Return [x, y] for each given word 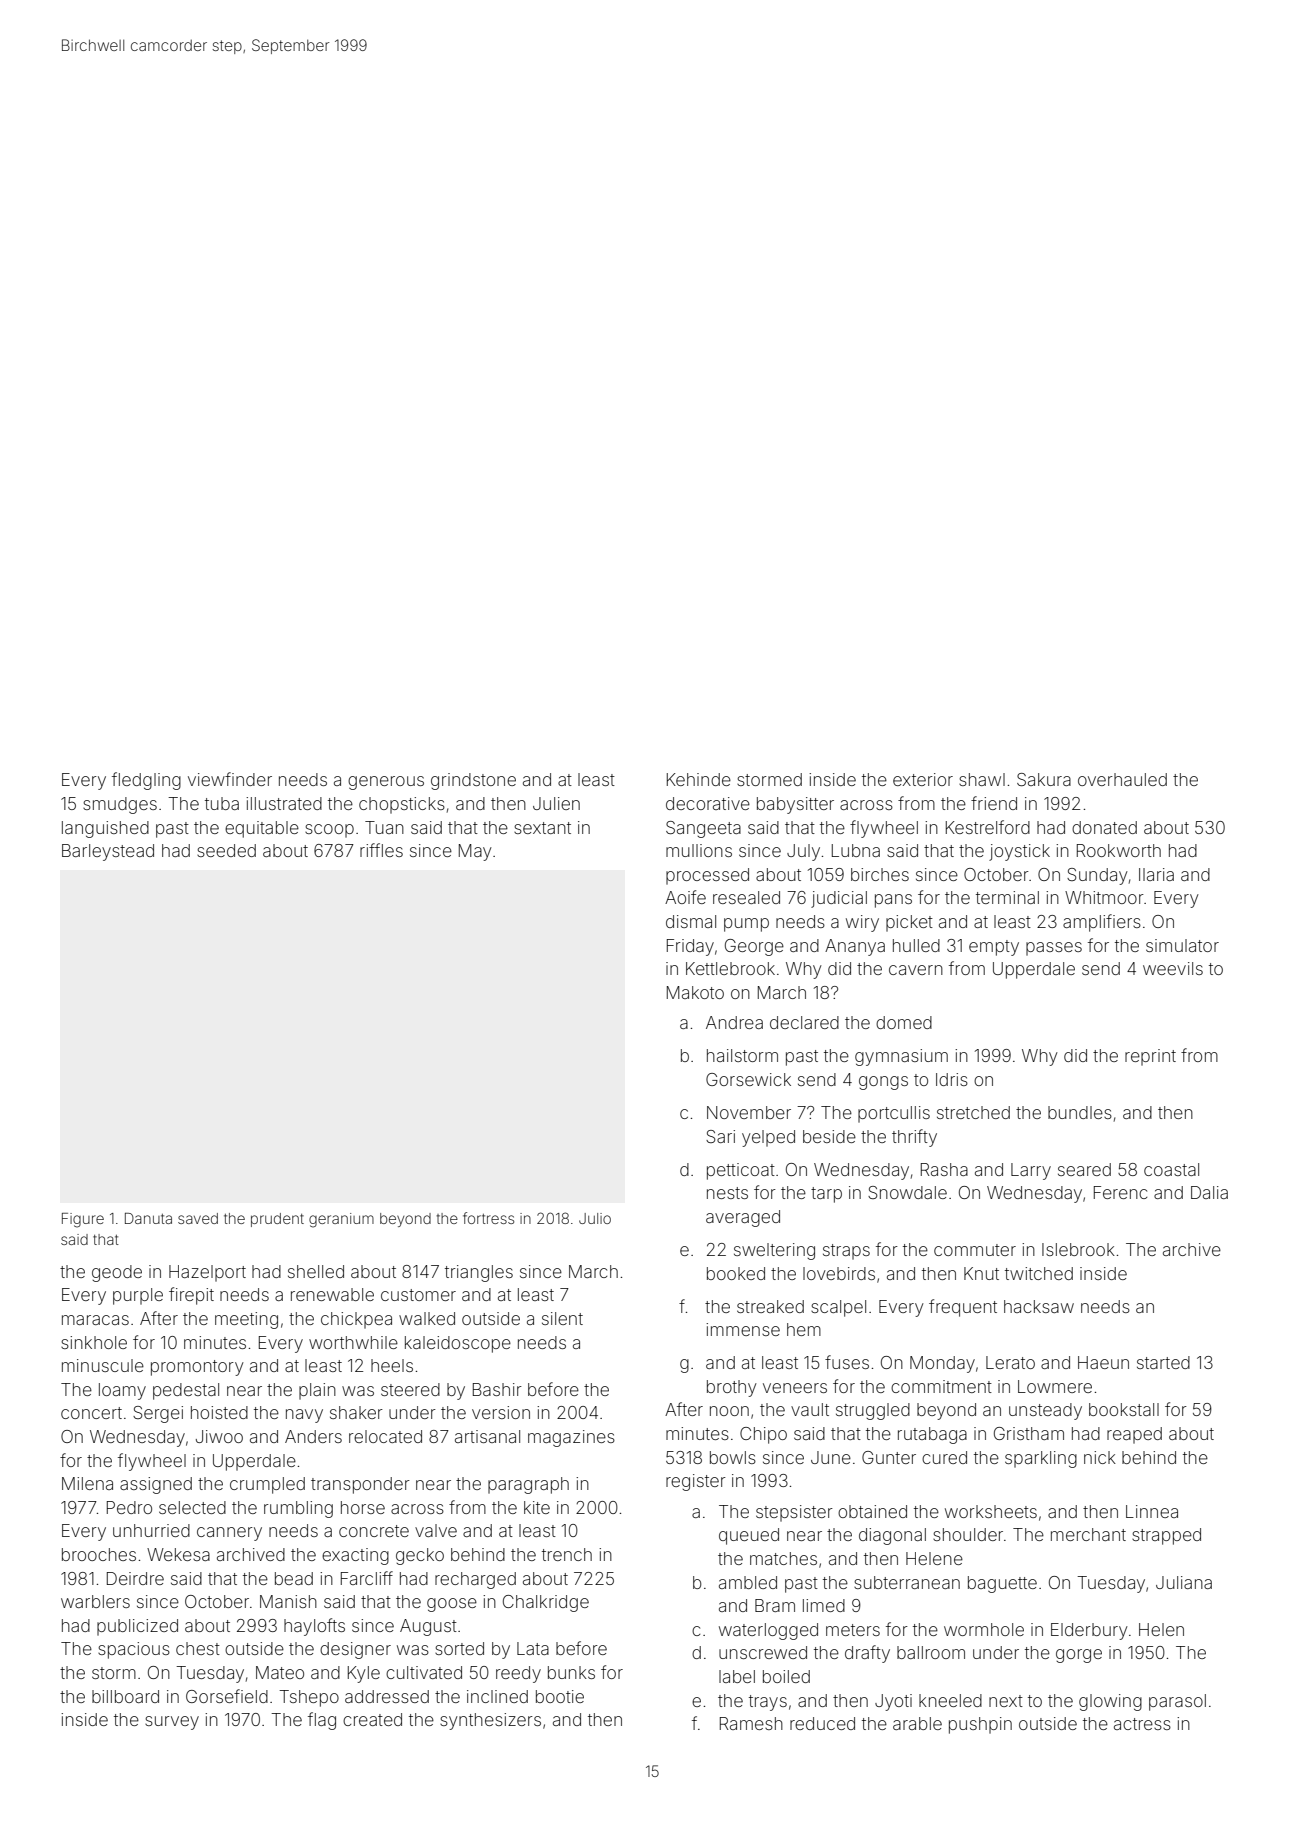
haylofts [314, 1627]
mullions [699, 850]
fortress [488, 1218]
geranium [341, 1220]
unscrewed [763, 1652]
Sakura [1044, 779]
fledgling [146, 781]
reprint [1150, 1057]
